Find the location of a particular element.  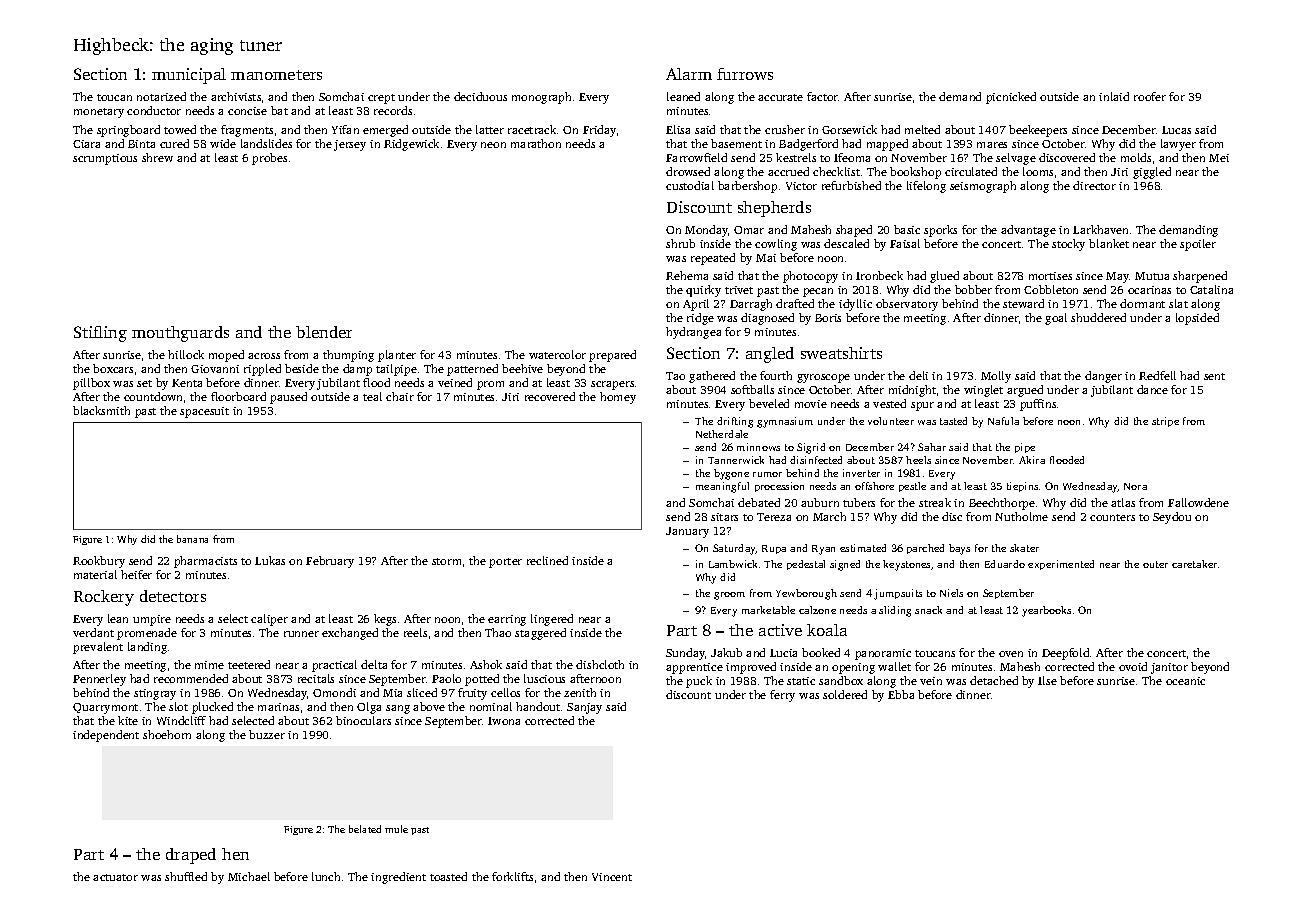

Ilse is located at coordinates (1047, 680).
